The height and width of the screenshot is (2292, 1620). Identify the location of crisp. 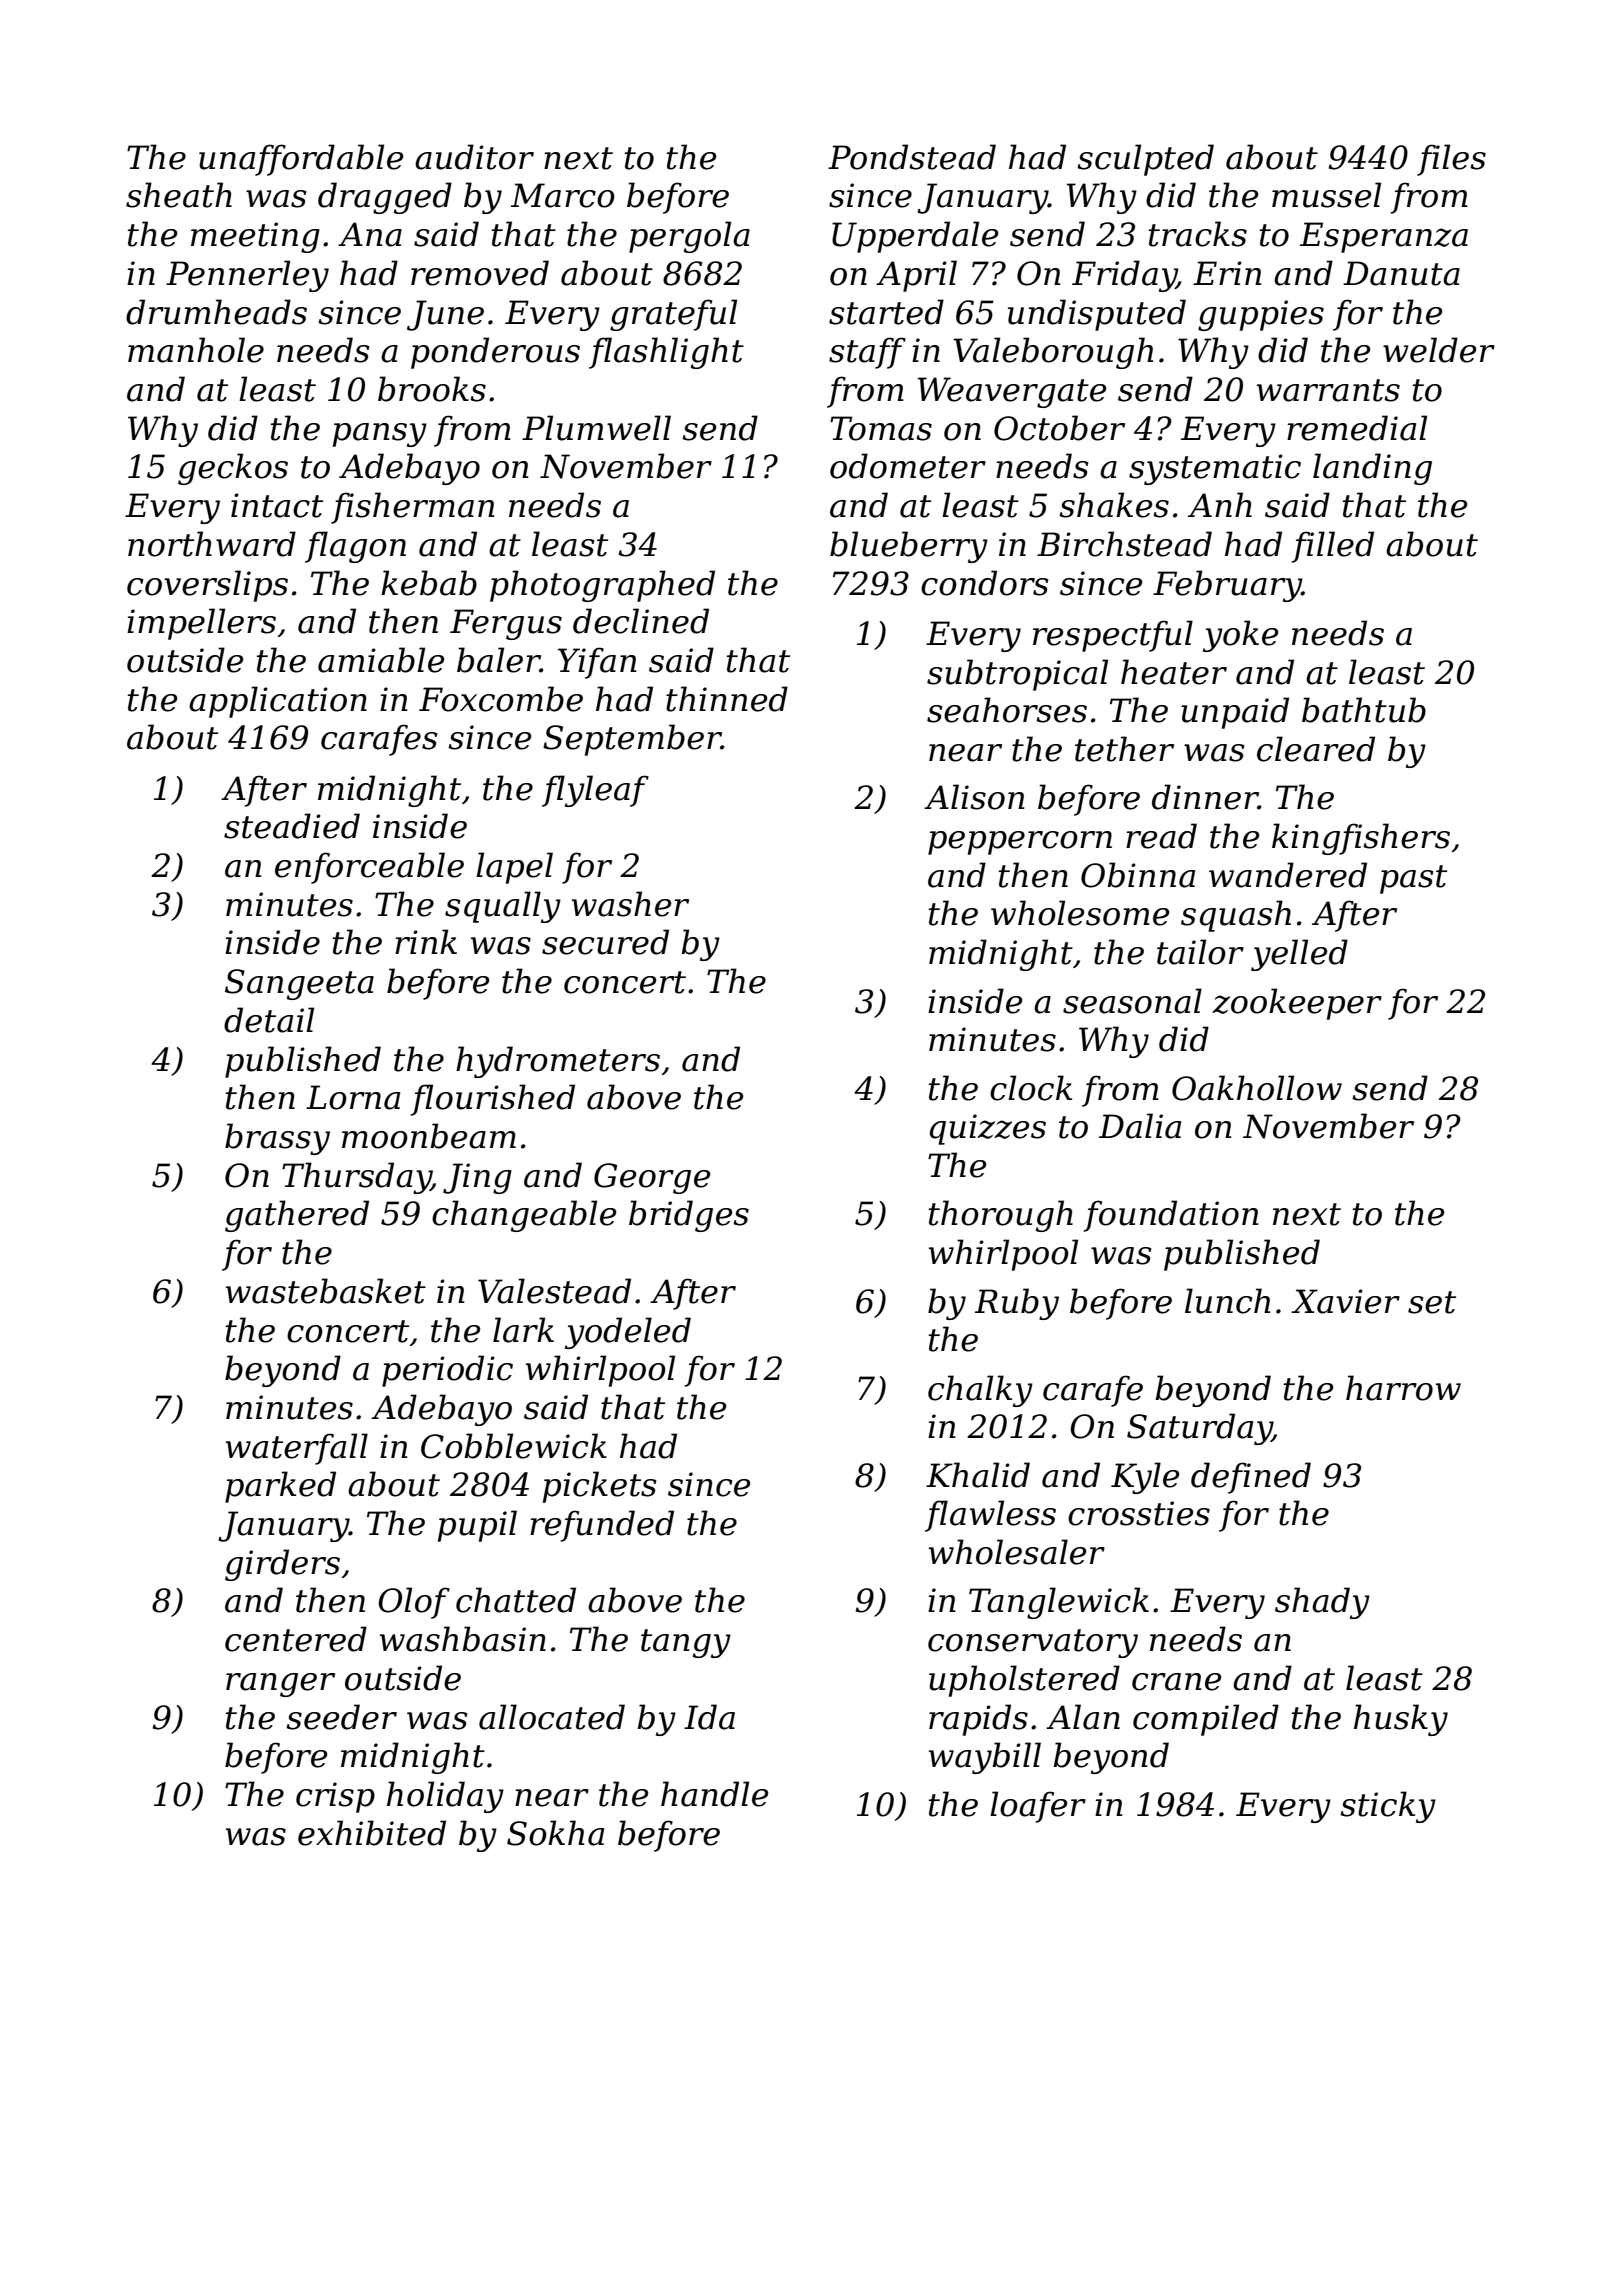
(335, 1797).
